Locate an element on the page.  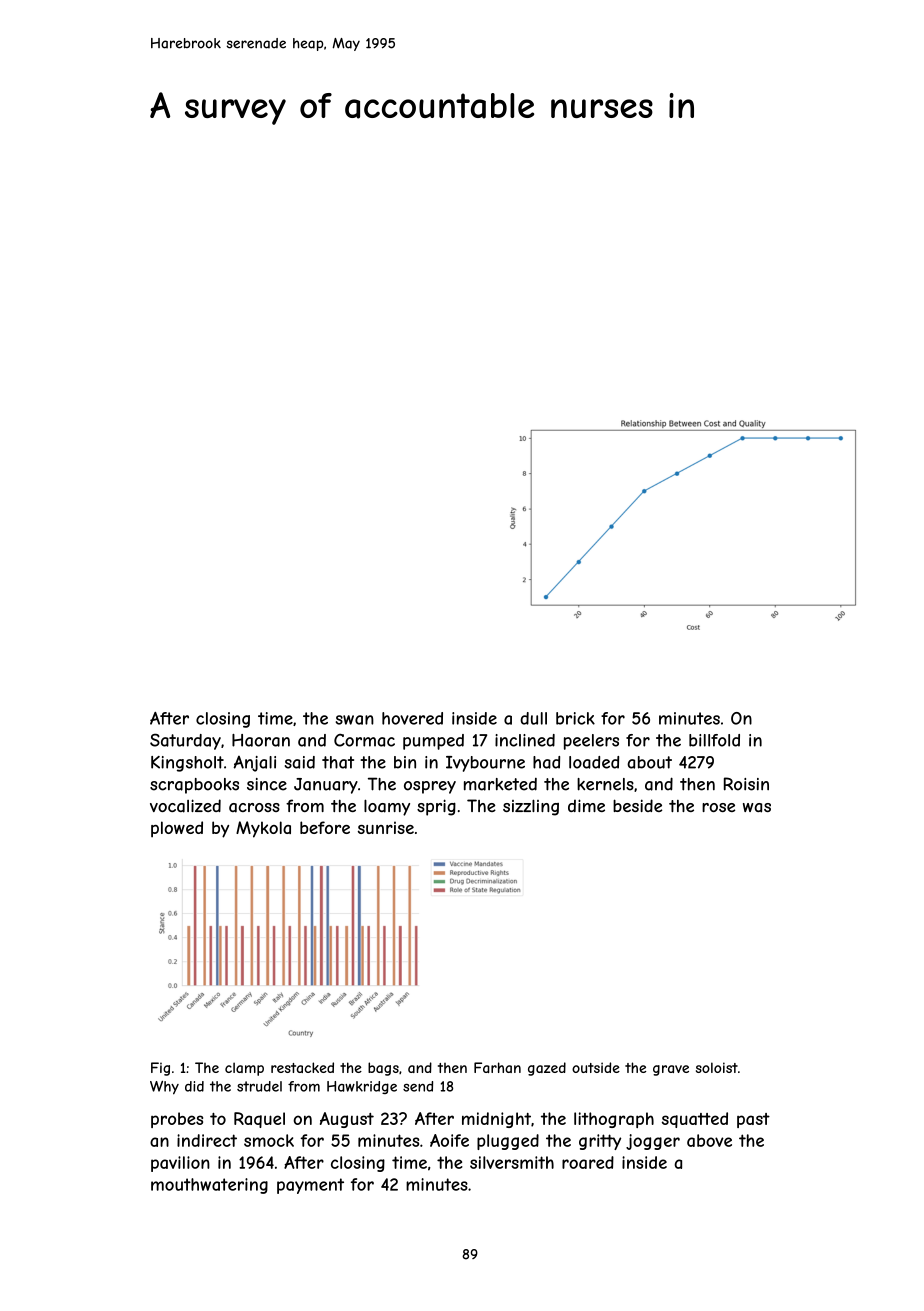
was is located at coordinates (757, 808).
